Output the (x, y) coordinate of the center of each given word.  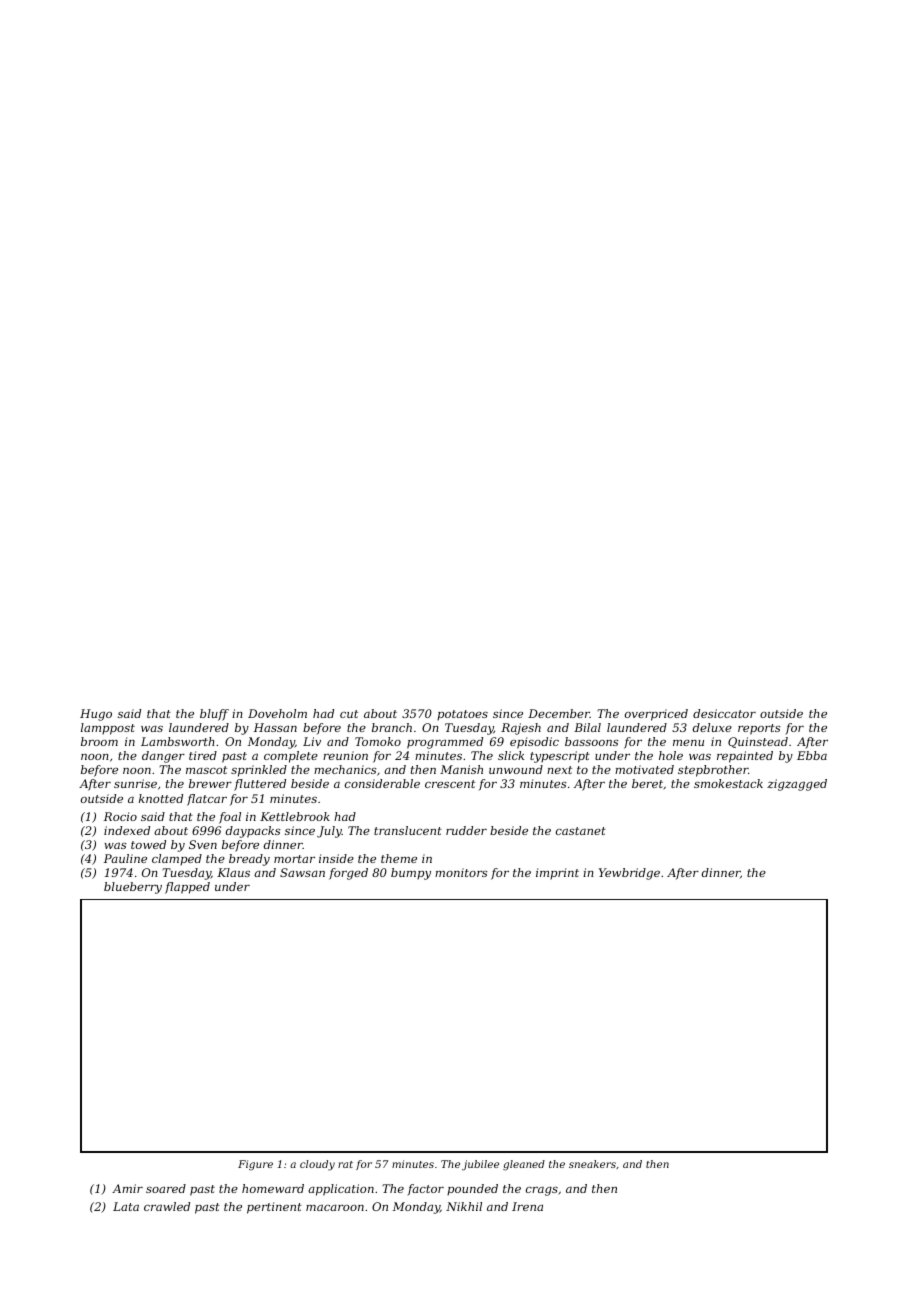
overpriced (656, 715)
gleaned (524, 1165)
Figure (255, 1165)
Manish (461, 769)
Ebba (812, 755)
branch (392, 727)
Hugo (96, 715)
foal (230, 818)
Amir (127, 1188)
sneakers (592, 1164)
